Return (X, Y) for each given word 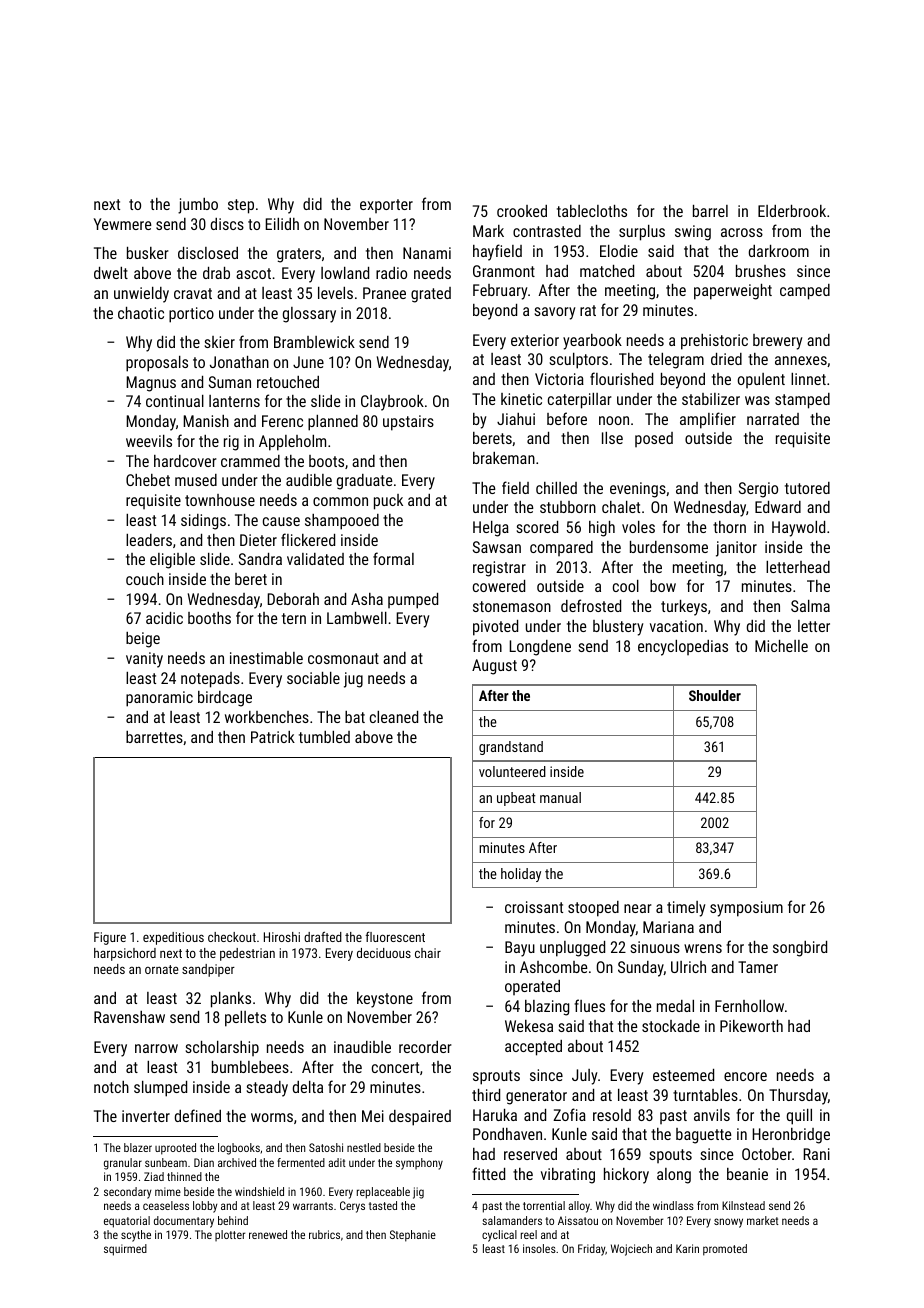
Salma (810, 606)
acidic (164, 618)
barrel (710, 211)
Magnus (151, 384)
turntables (705, 1095)
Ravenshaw (129, 1017)
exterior (535, 340)
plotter (230, 1235)
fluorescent (395, 936)
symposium (746, 909)
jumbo (198, 206)
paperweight (733, 292)
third (486, 1095)
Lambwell (357, 618)
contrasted (547, 231)
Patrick (273, 737)
